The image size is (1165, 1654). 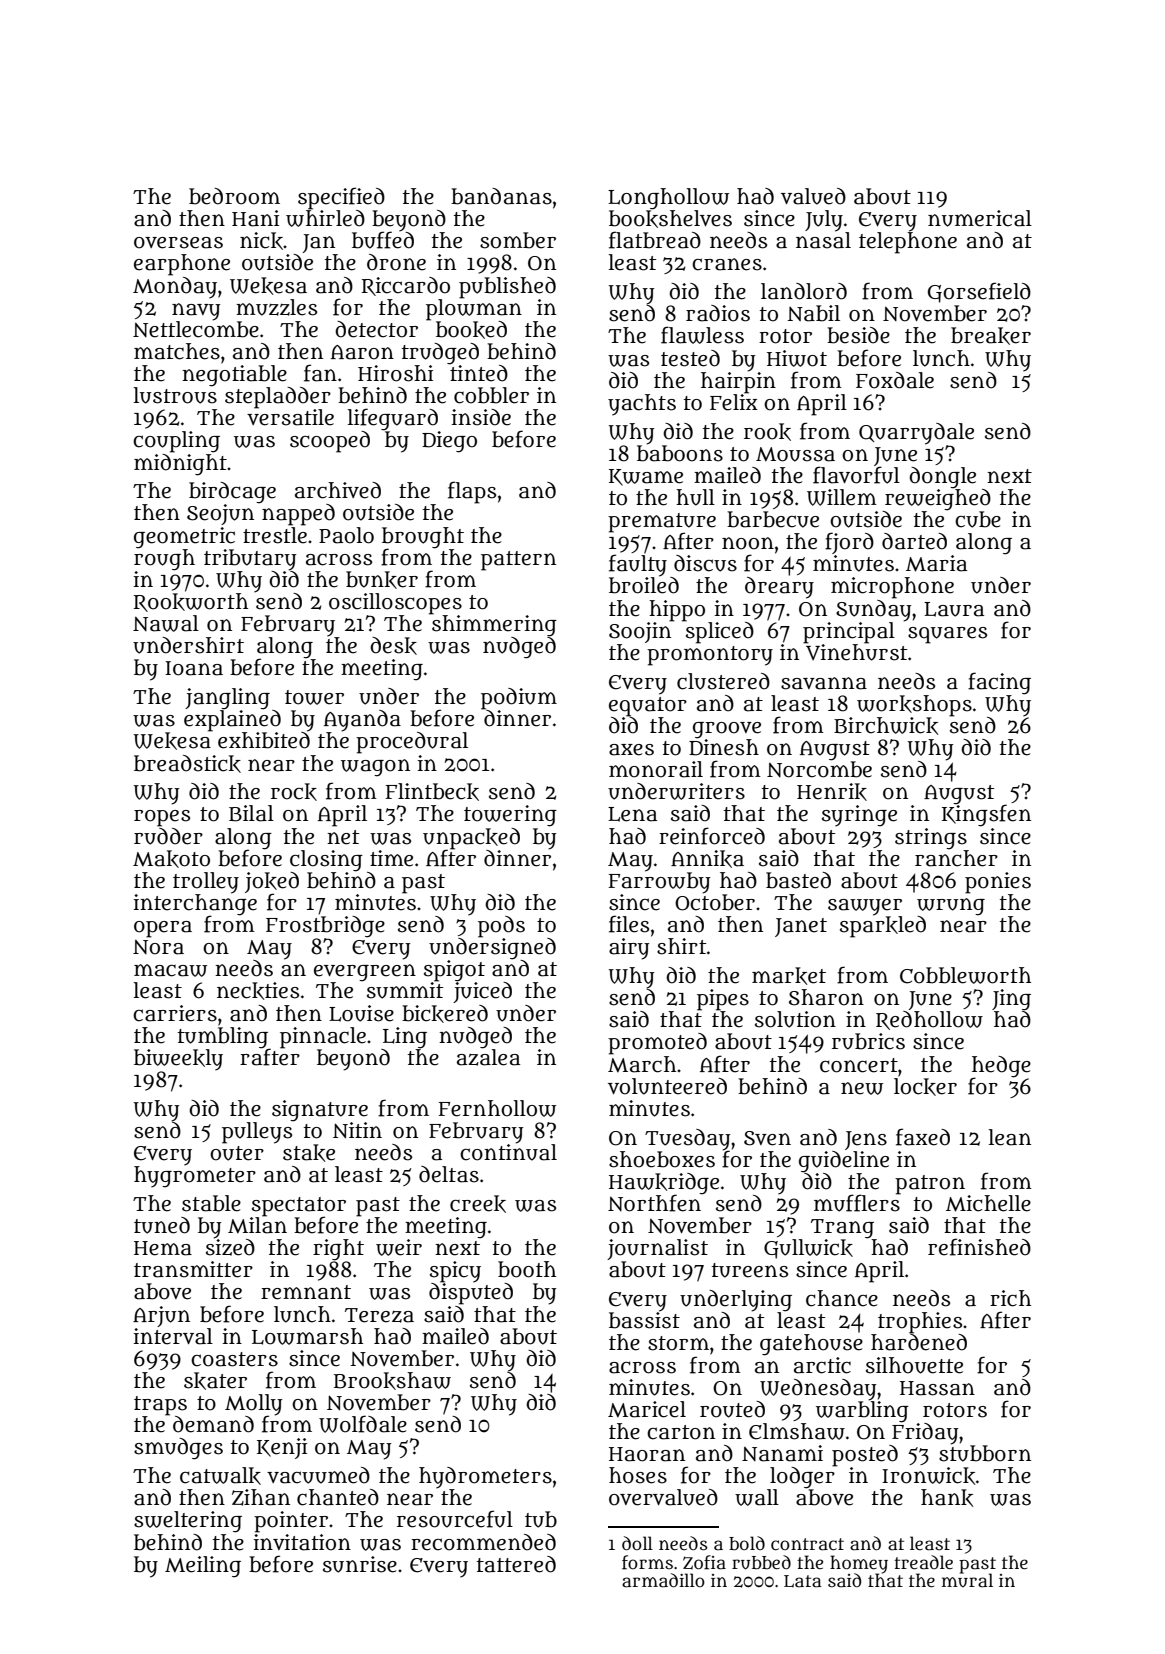 What do you see at coordinates (663, 1580) in the screenshot?
I see `armadillo` at bounding box center [663, 1580].
